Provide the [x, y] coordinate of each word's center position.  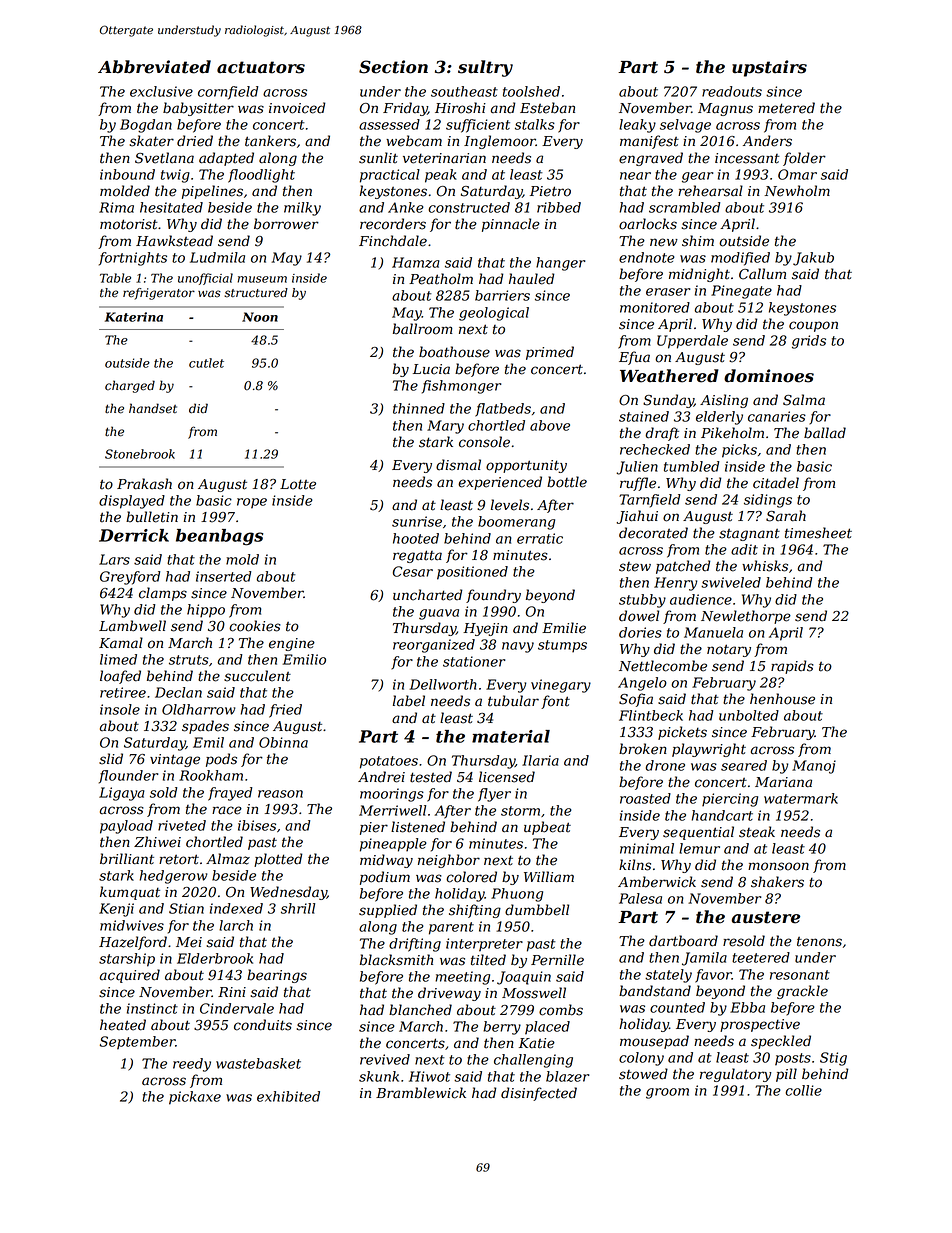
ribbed [559, 207]
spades [205, 727]
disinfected [539, 1094]
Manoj [814, 767]
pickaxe [195, 1098]
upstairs [769, 68]
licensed [507, 777]
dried [195, 141]
